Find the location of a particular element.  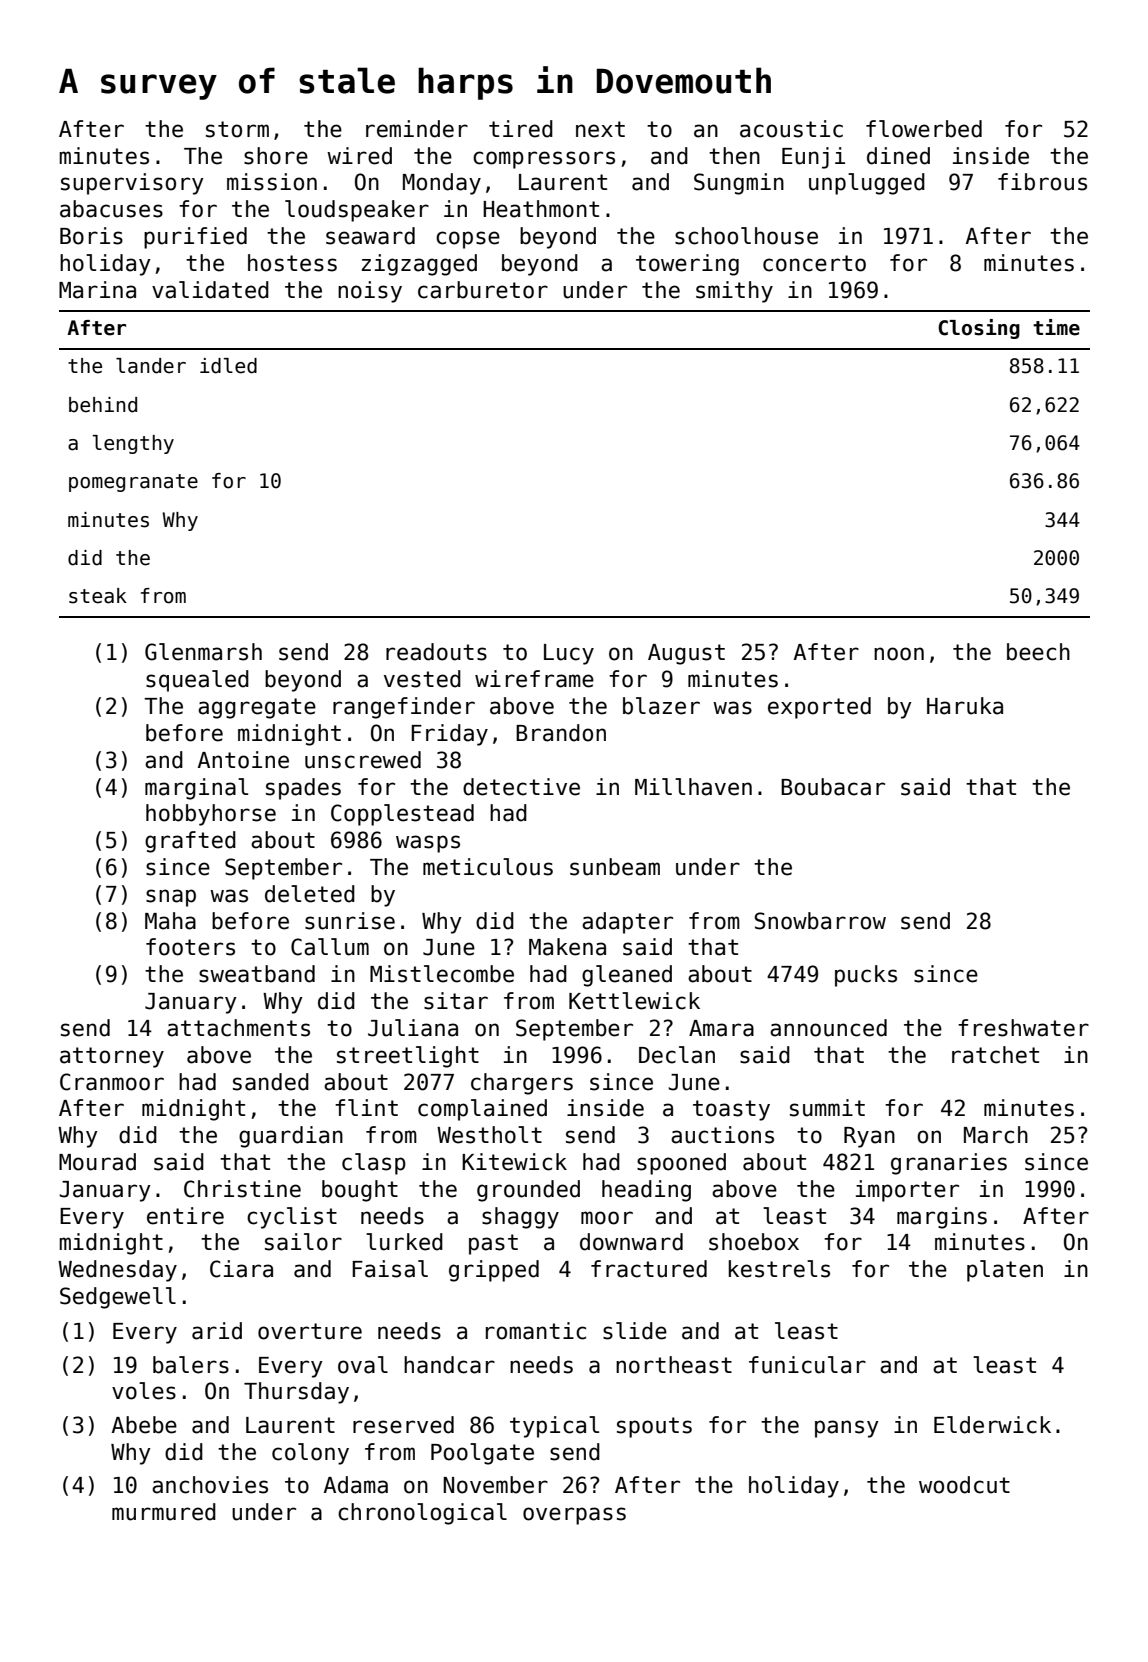

purified is located at coordinates (195, 238).
